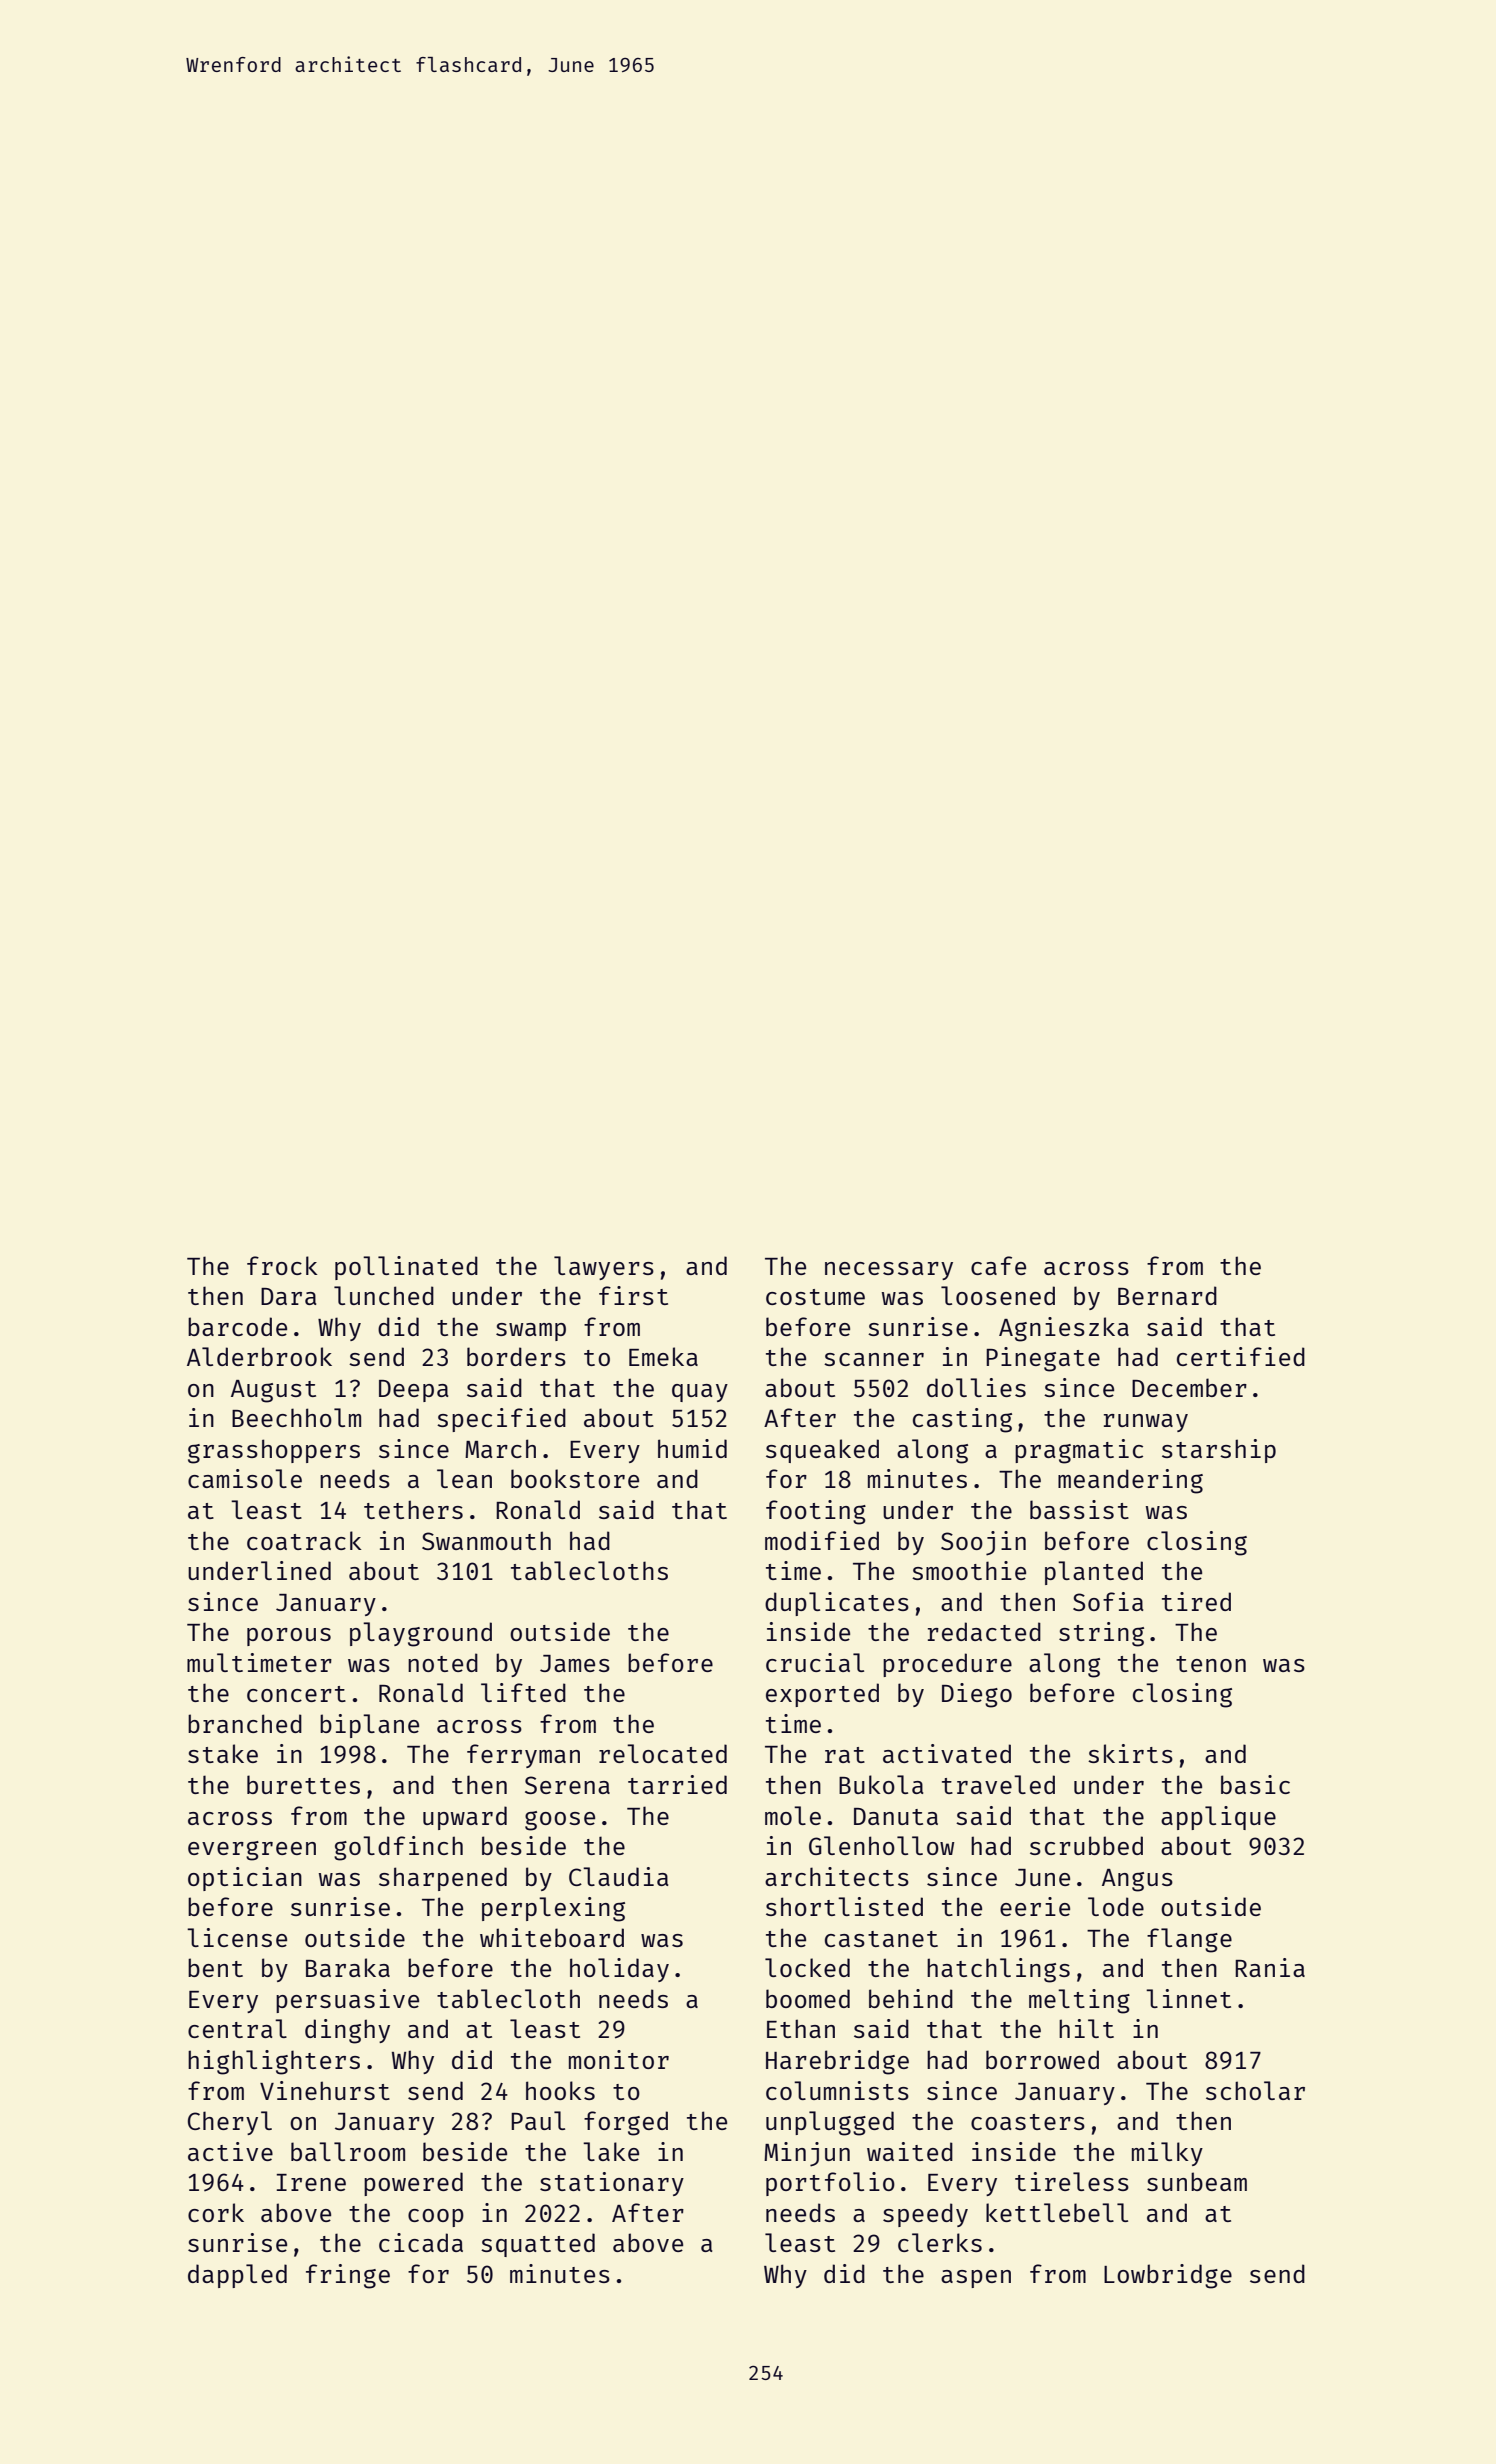  Describe the element at coordinates (940, 2242) in the screenshot. I see `clerks` at that location.
